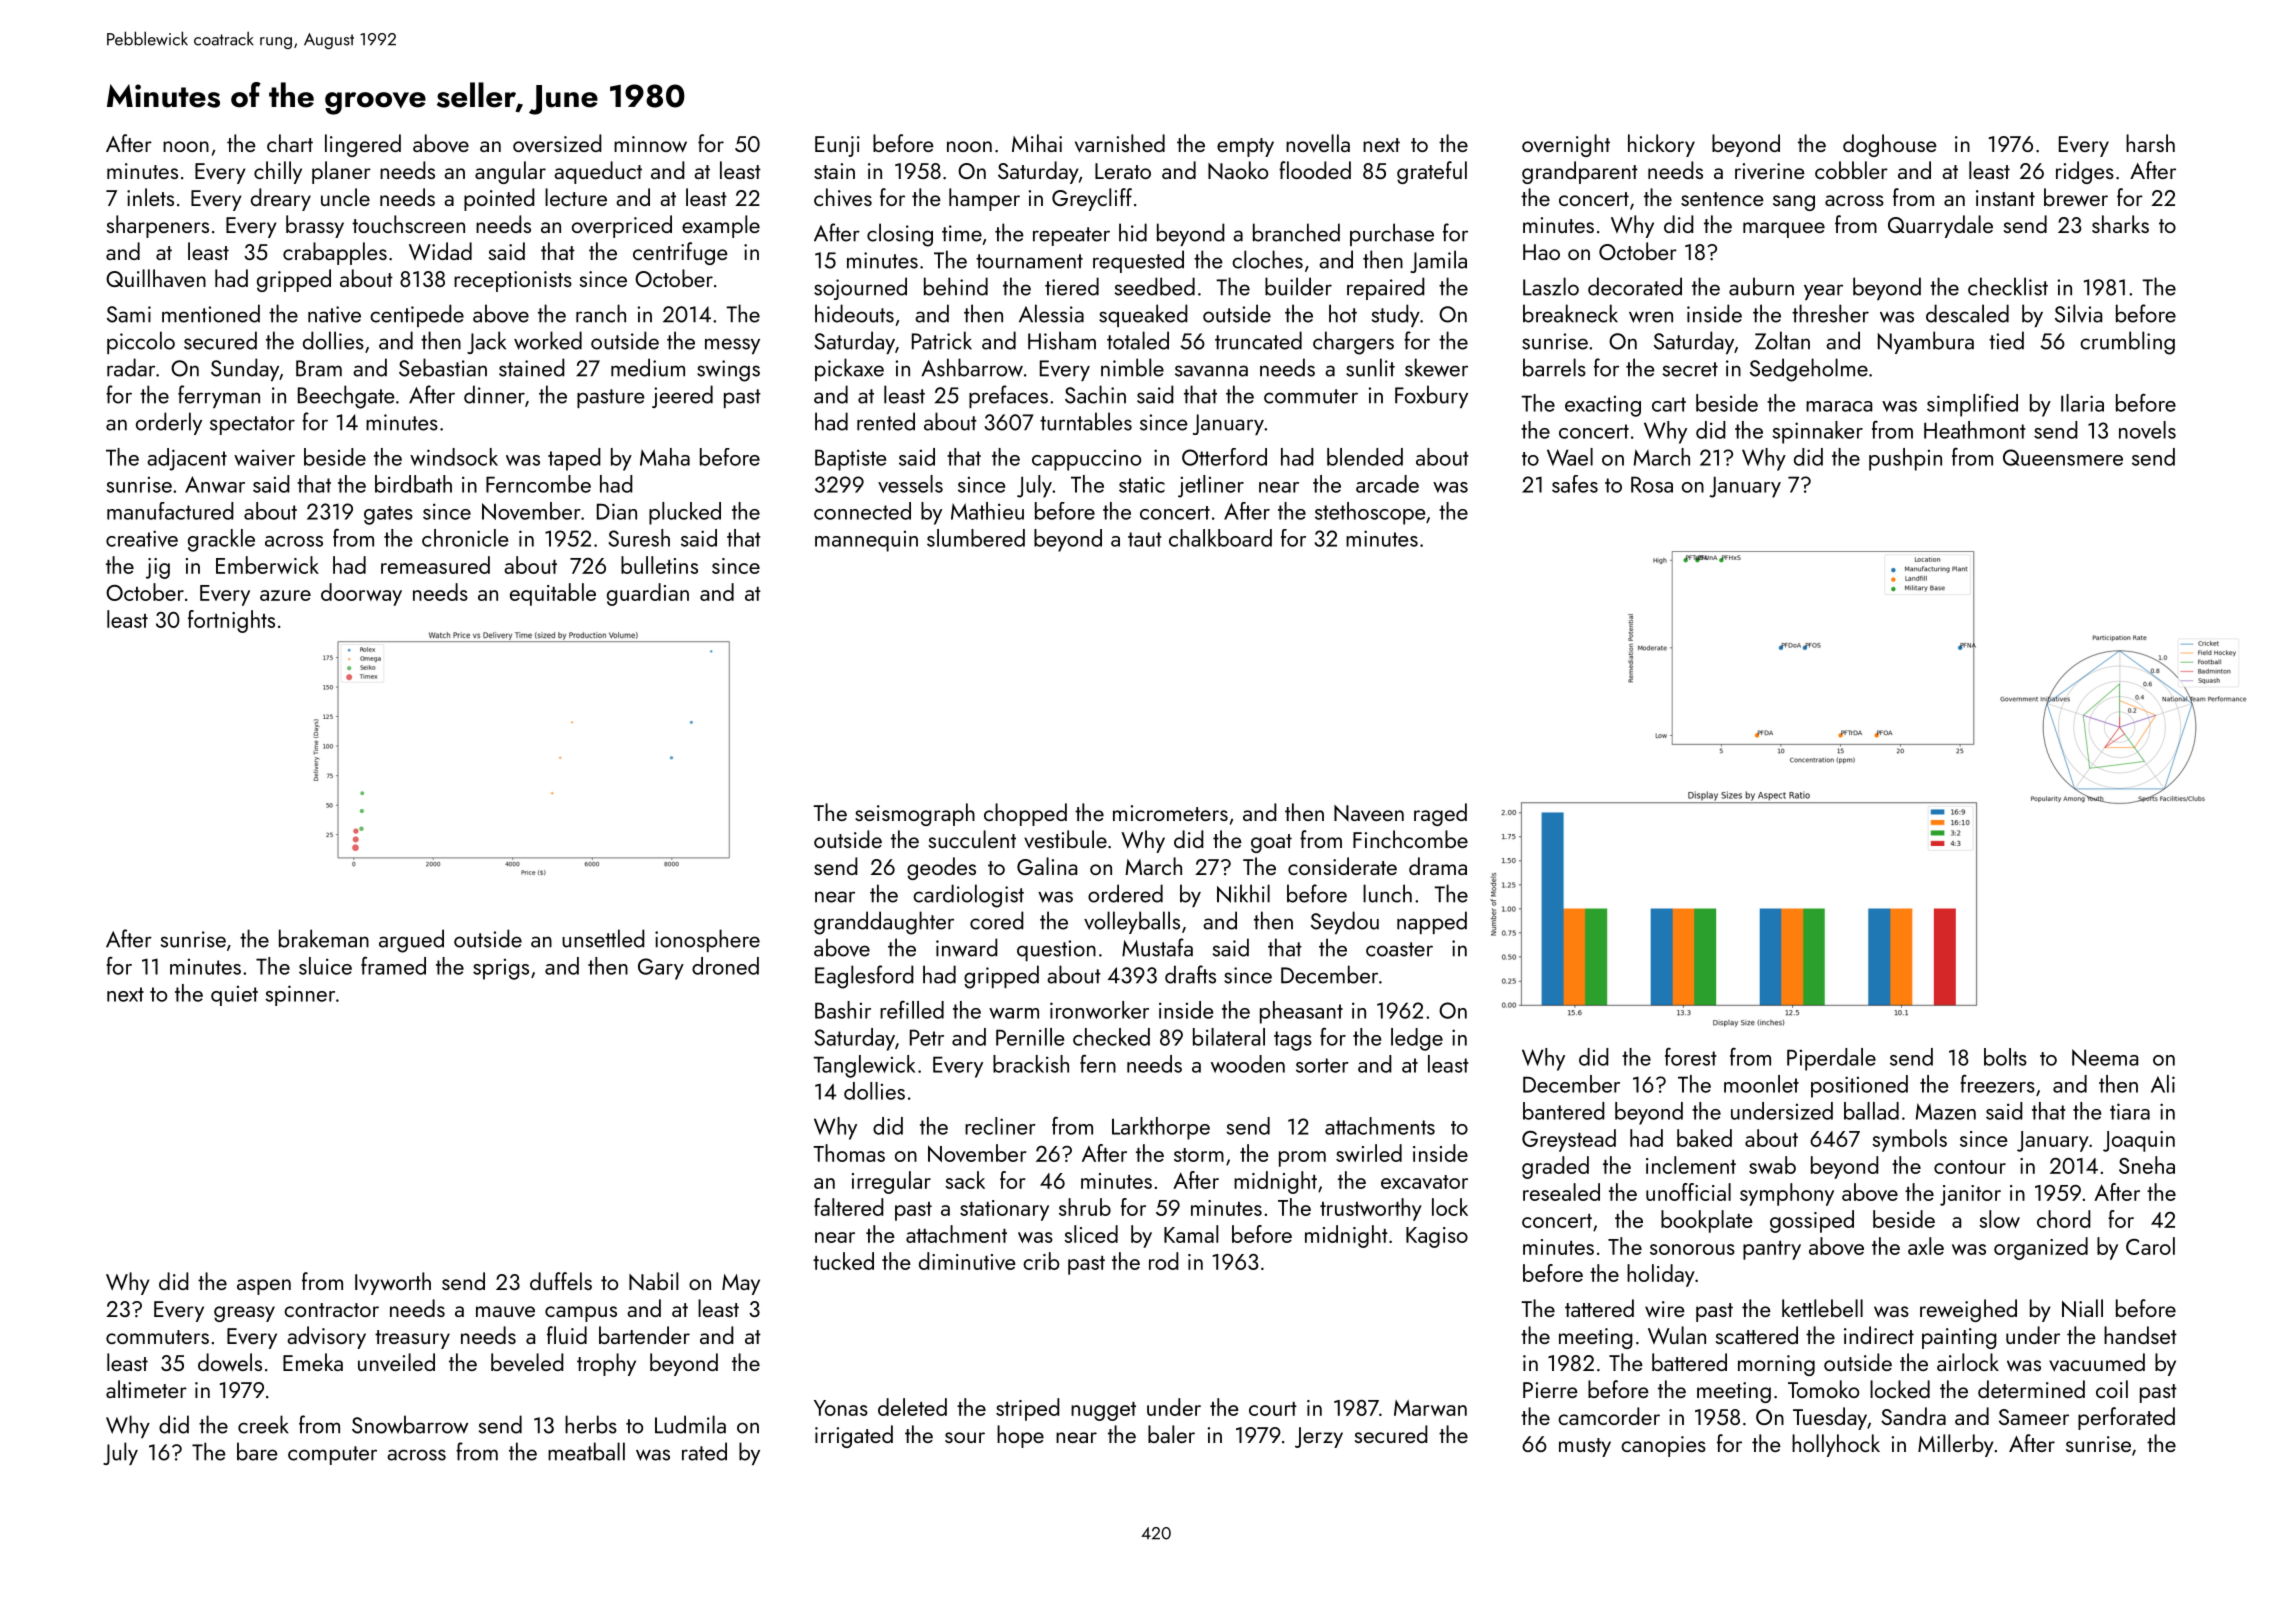 The image size is (2282, 1614). Describe the element at coordinates (2006, 340) in the document. I see `tied` at that location.
